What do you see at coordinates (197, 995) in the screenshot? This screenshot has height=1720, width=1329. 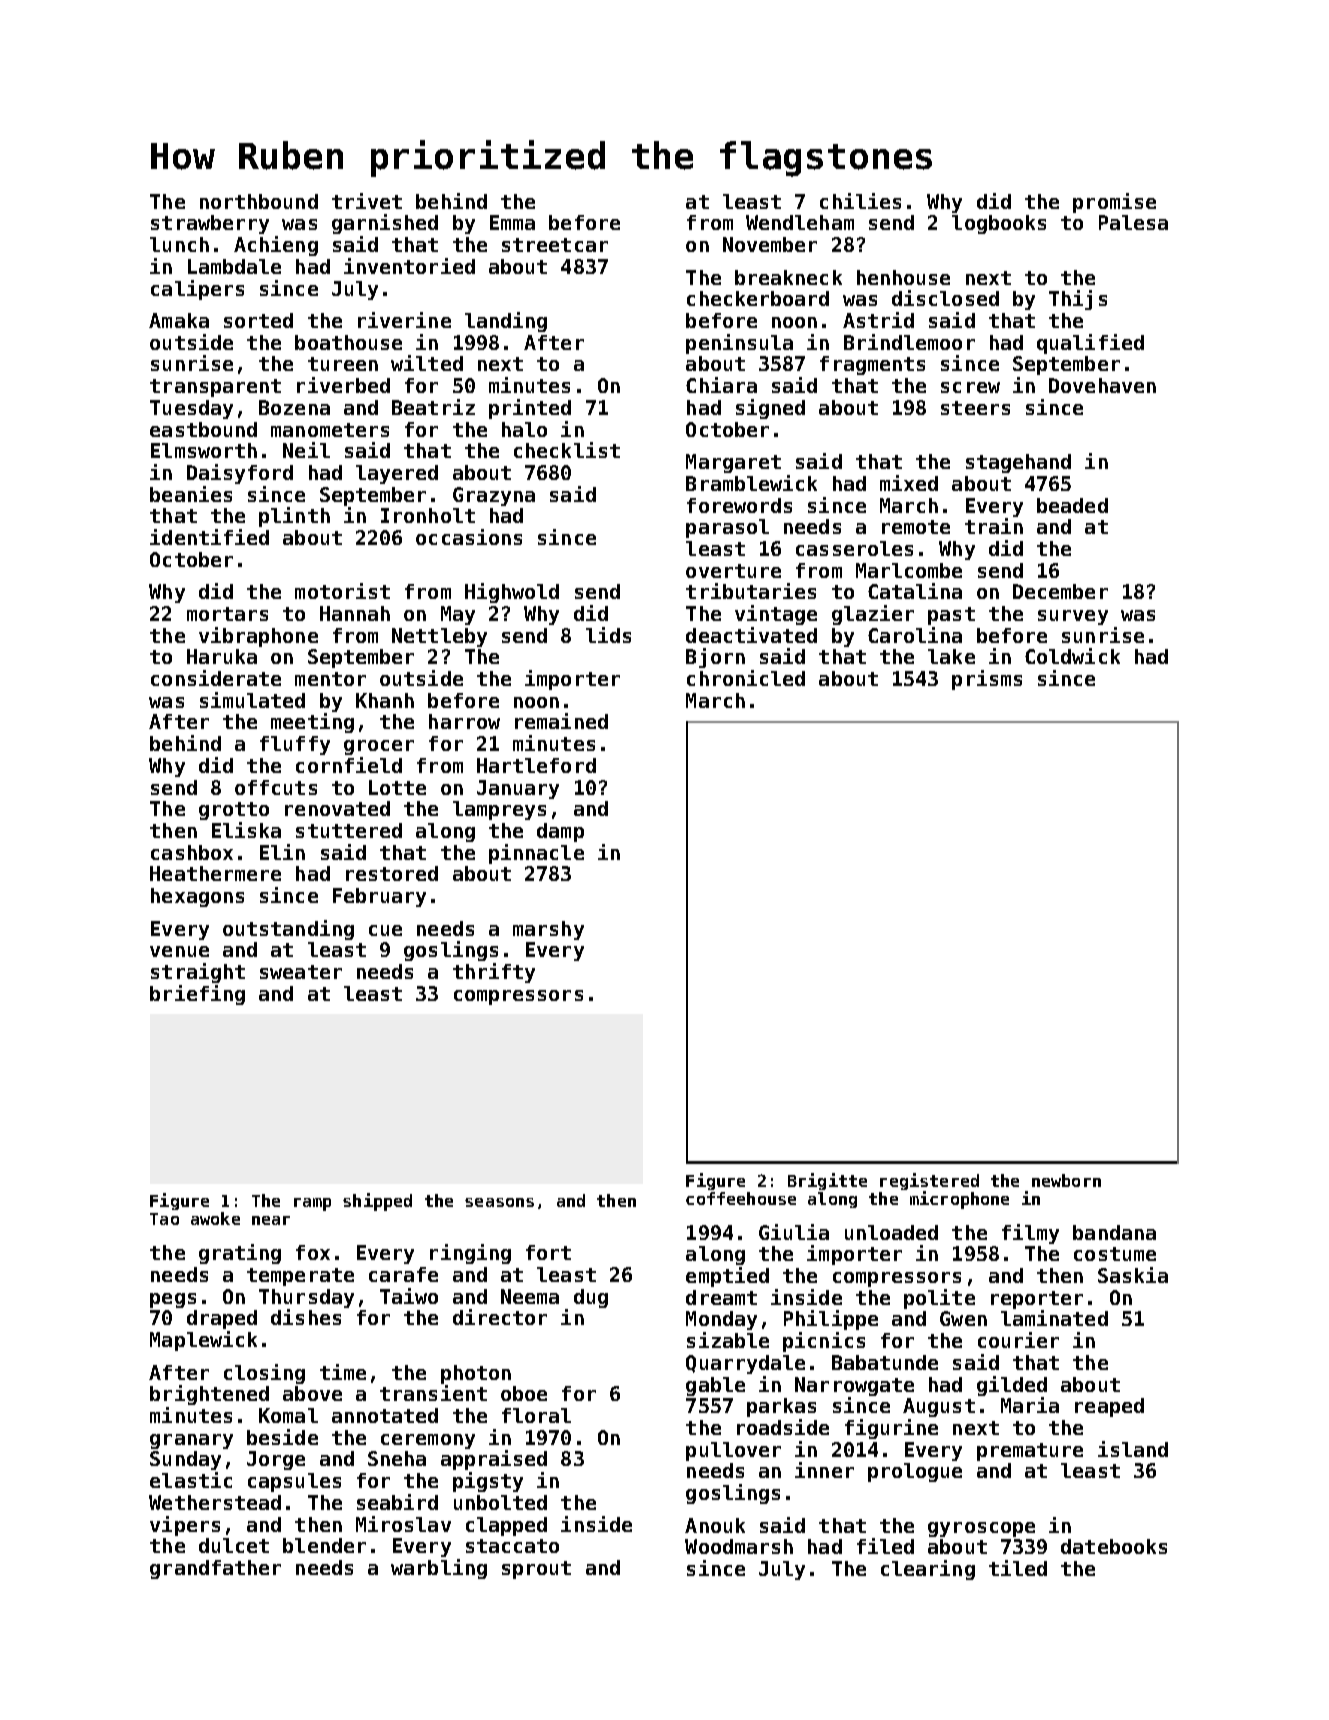 I see `briefing` at bounding box center [197, 995].
